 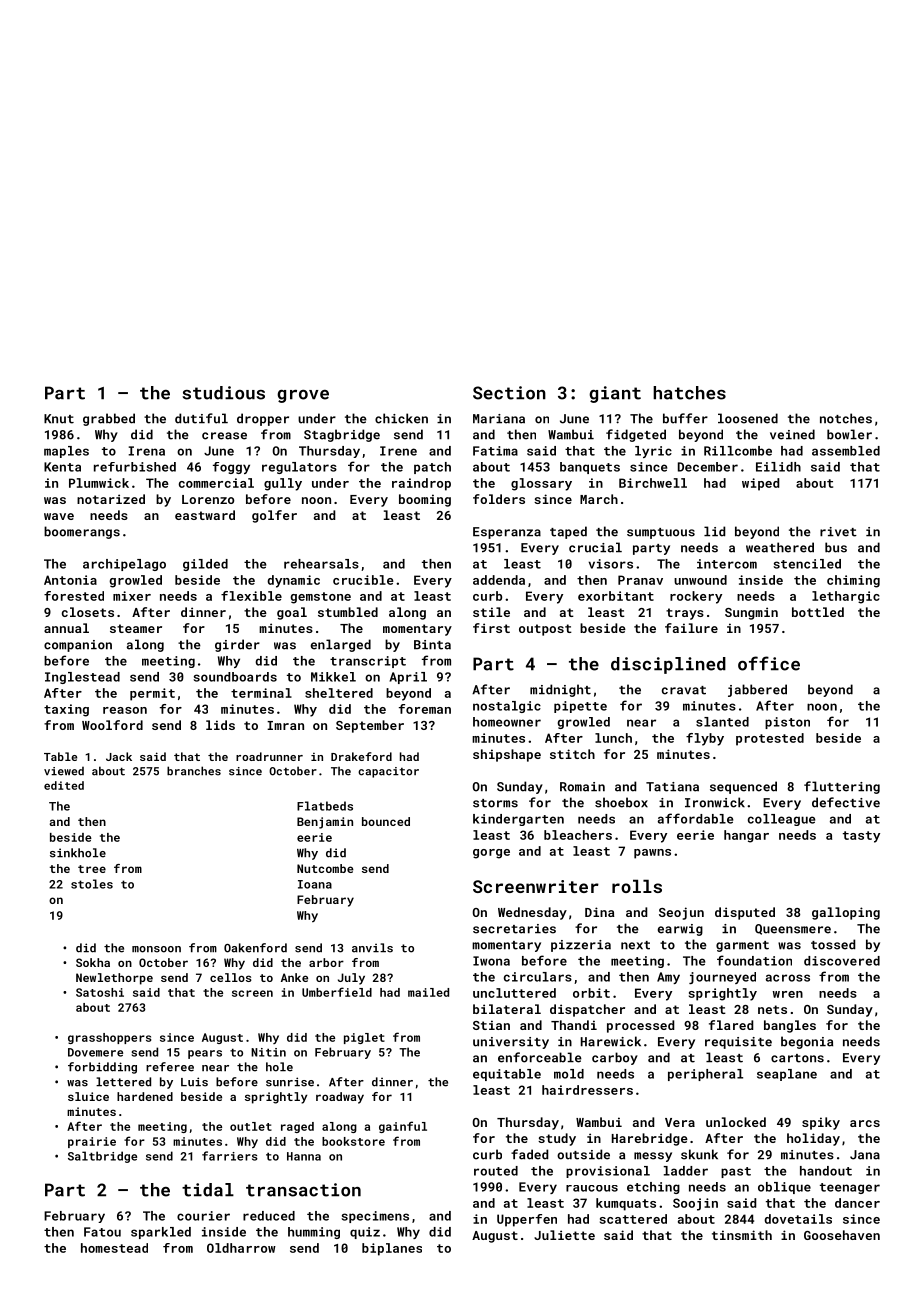 I want to click on studious, so click(x=223, y=393).
